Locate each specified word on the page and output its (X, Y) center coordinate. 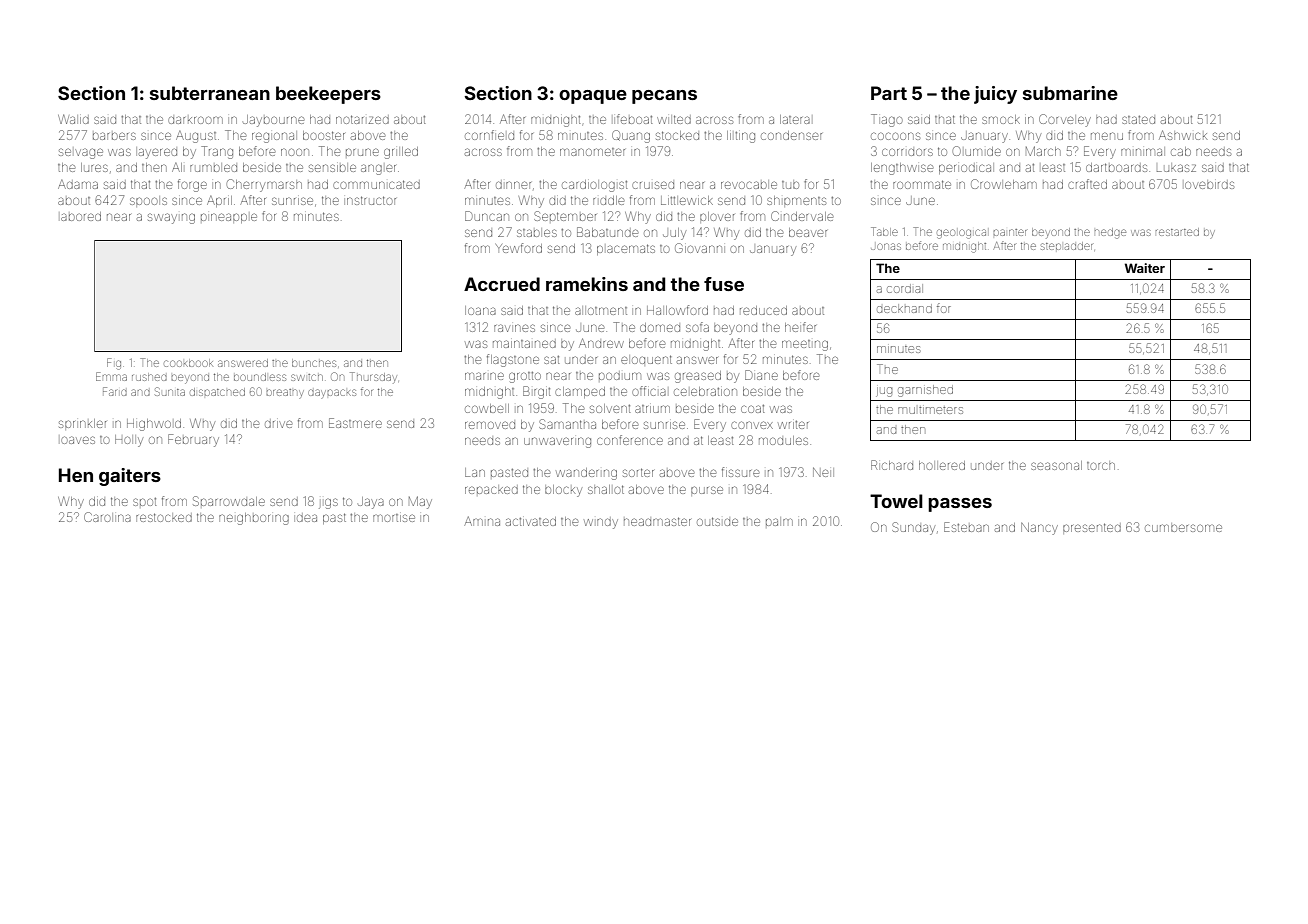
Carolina (107, 517)
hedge (1110, 233)
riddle (608, 200)
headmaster (657, 521)
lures (94, 167)
